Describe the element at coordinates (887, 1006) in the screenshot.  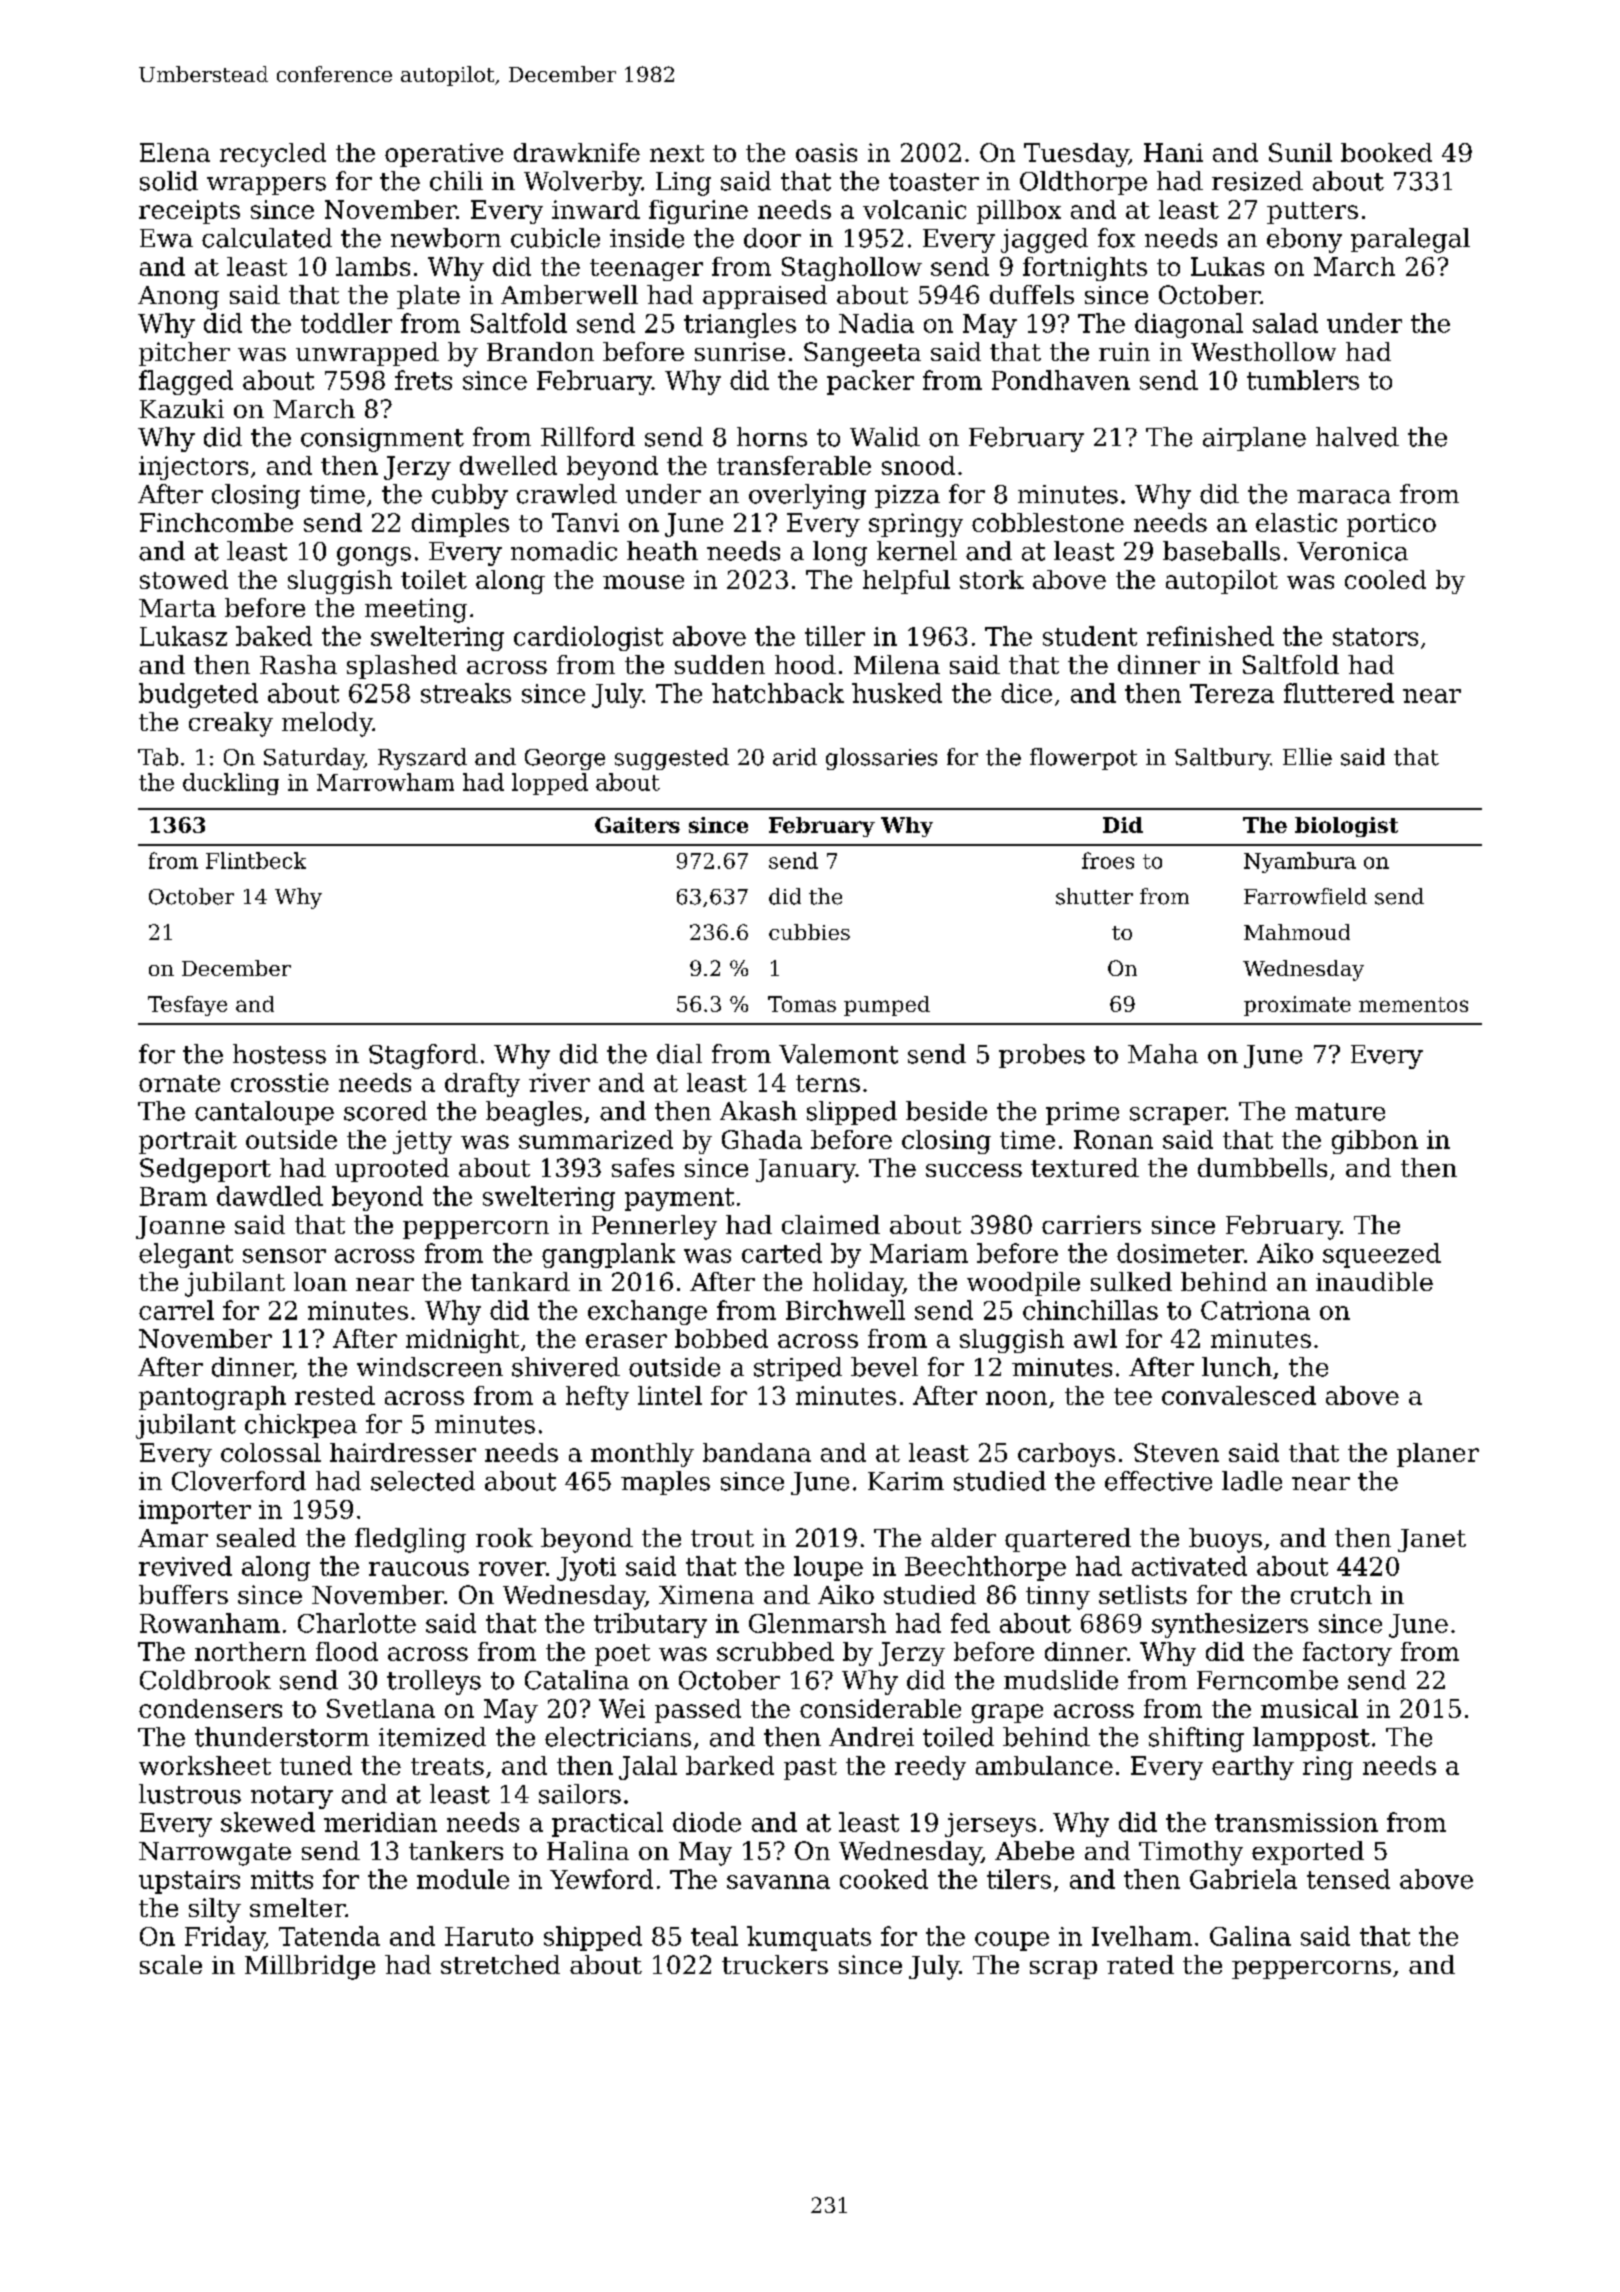
I see `pumped` at that location.
